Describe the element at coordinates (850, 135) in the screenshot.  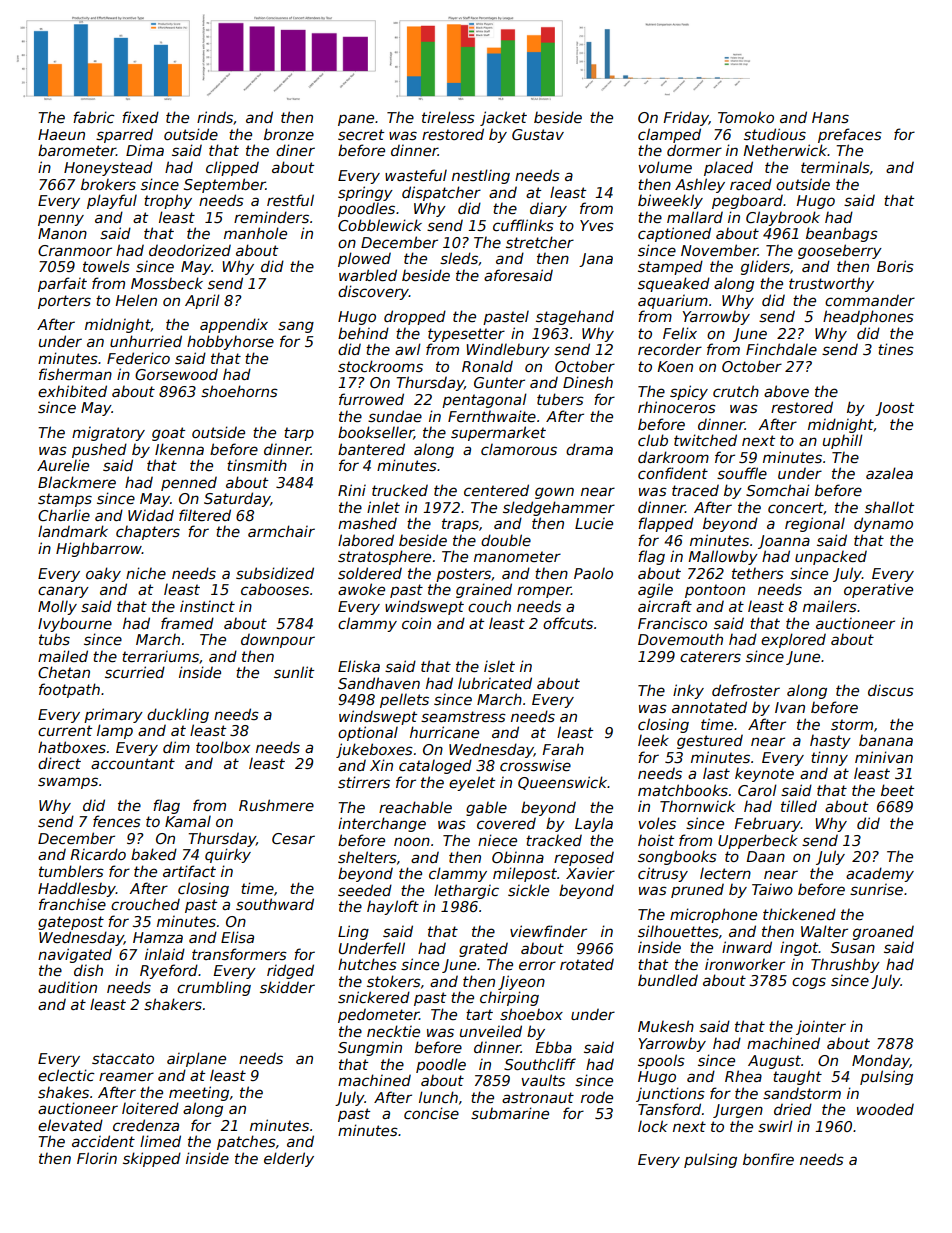
I see `prefaces` at that location.
